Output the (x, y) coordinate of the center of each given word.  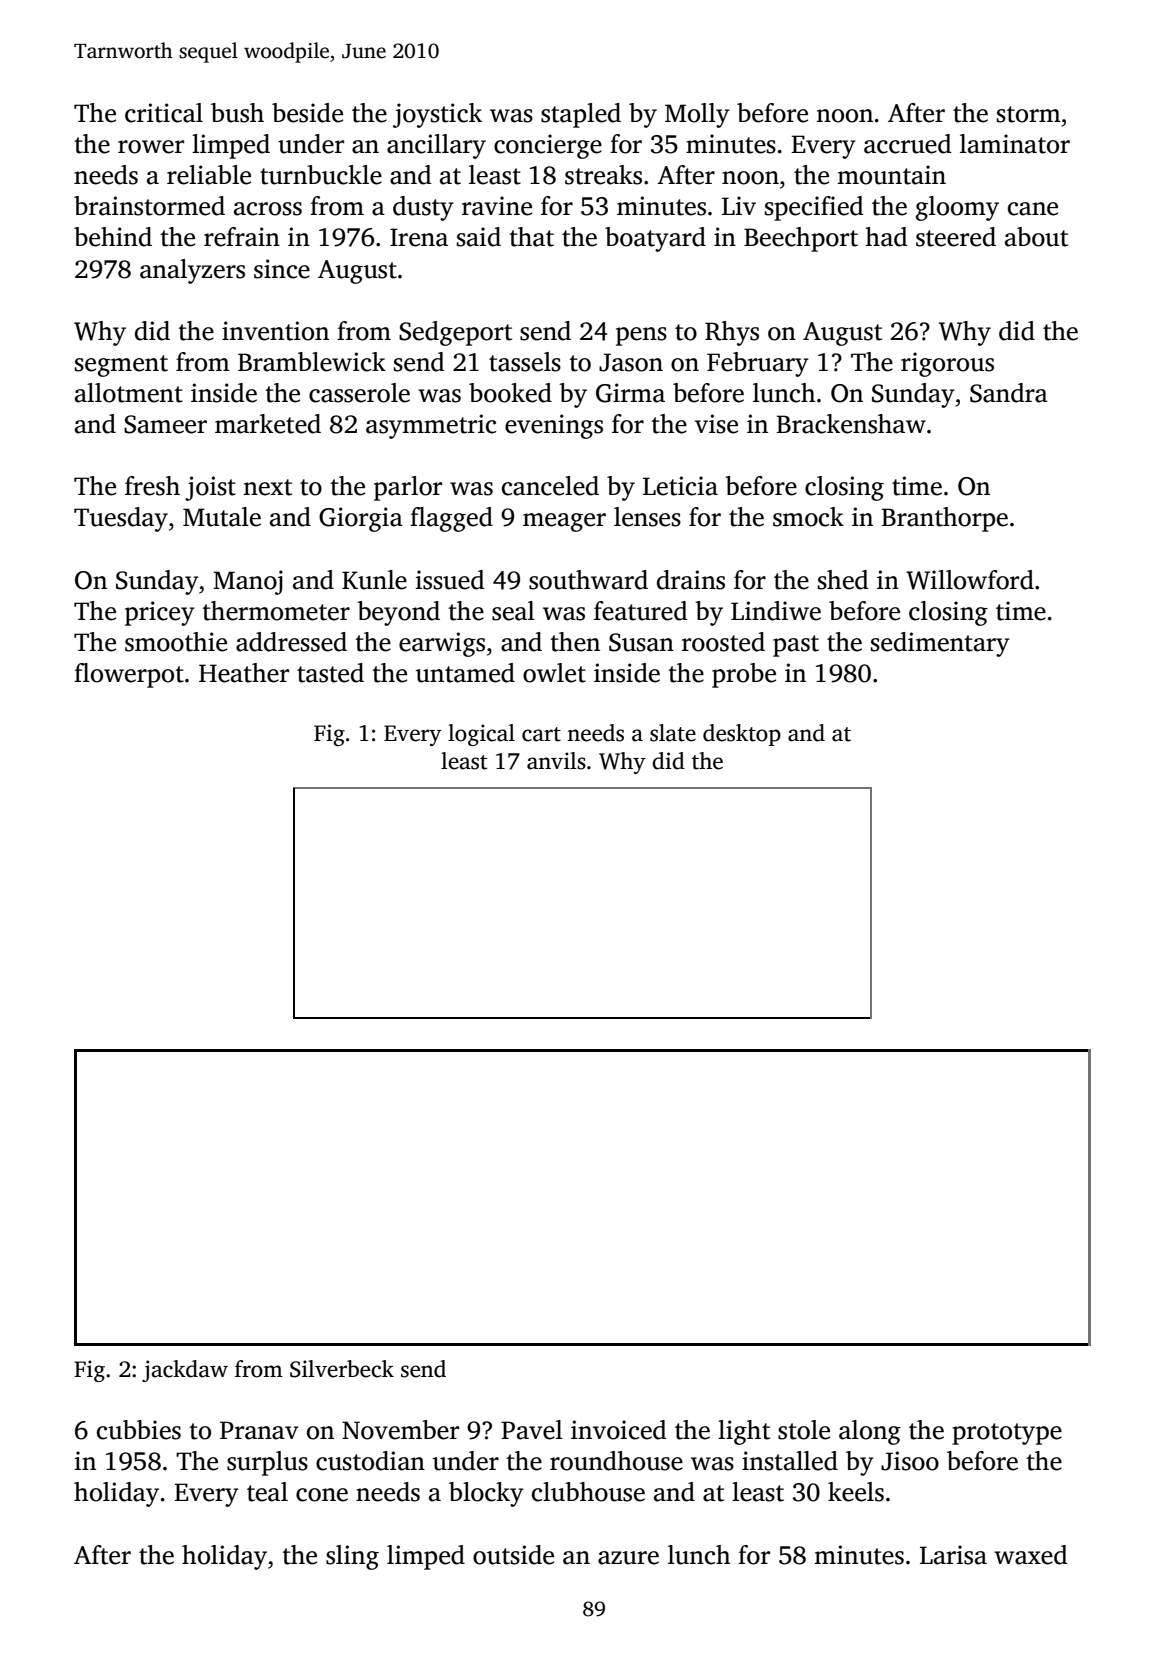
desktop (742, 735)
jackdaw (185, 1371)
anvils (556, 761)
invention (275, 331)
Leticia (680, 486)
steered (956, 237)
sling (352, 1557)
